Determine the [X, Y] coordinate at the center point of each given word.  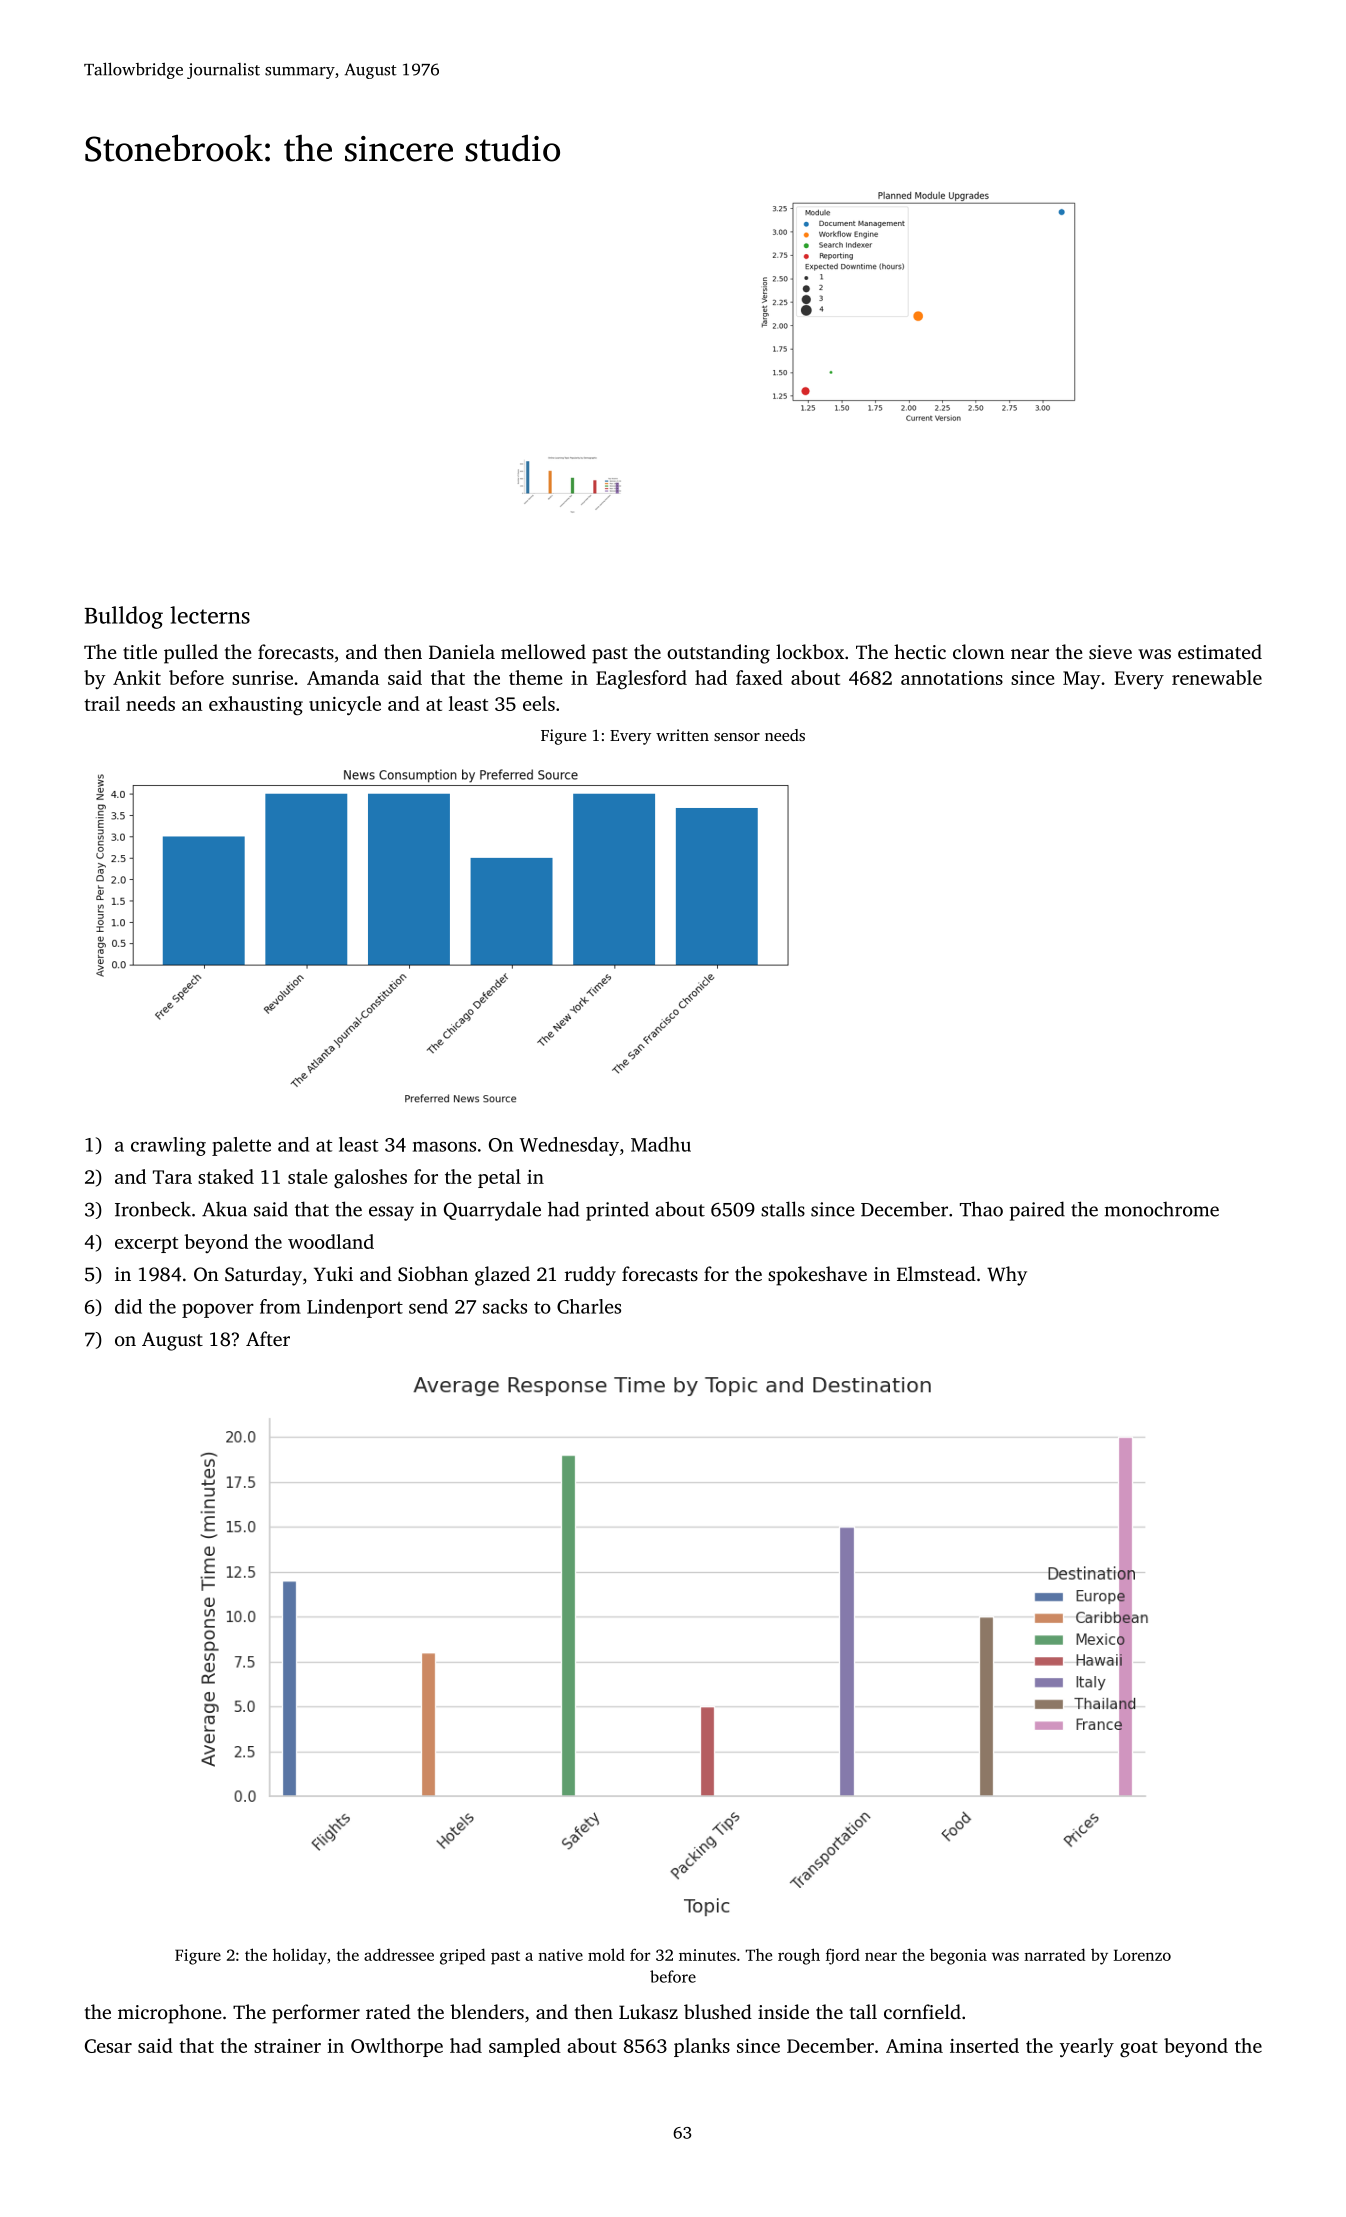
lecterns [210, 615]
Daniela [462, 651]
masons [444, 1146]
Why [1007, 1276]
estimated [1220, 651]
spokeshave [817, 1276]
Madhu [661, 1144]
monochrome [1162, 1209]
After [268, 1338]
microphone [170, 2014]
